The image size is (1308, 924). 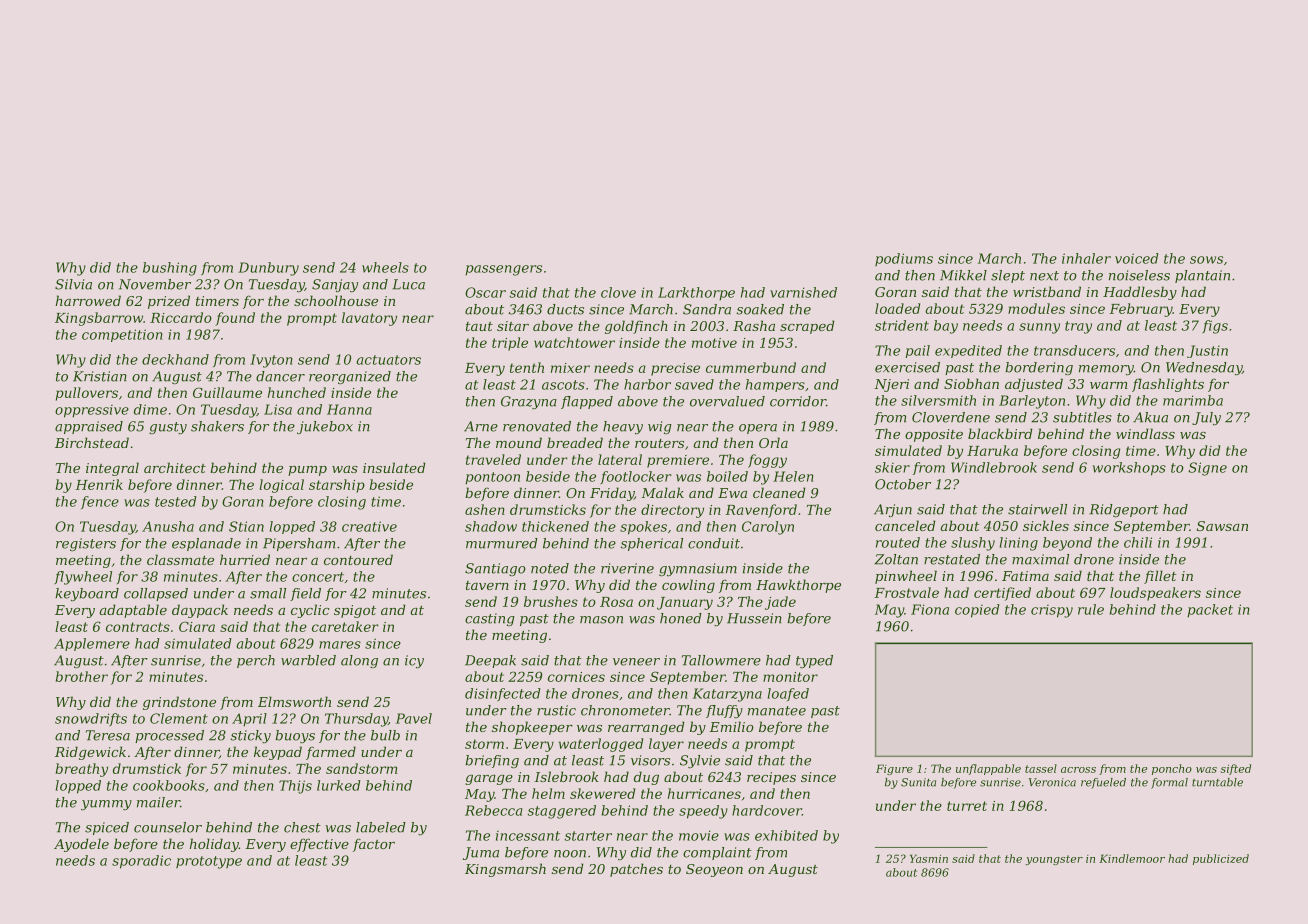 What do you see at coordinates (503, 270) in the document?
I see `passengers` at bounding box center [503, 270].
